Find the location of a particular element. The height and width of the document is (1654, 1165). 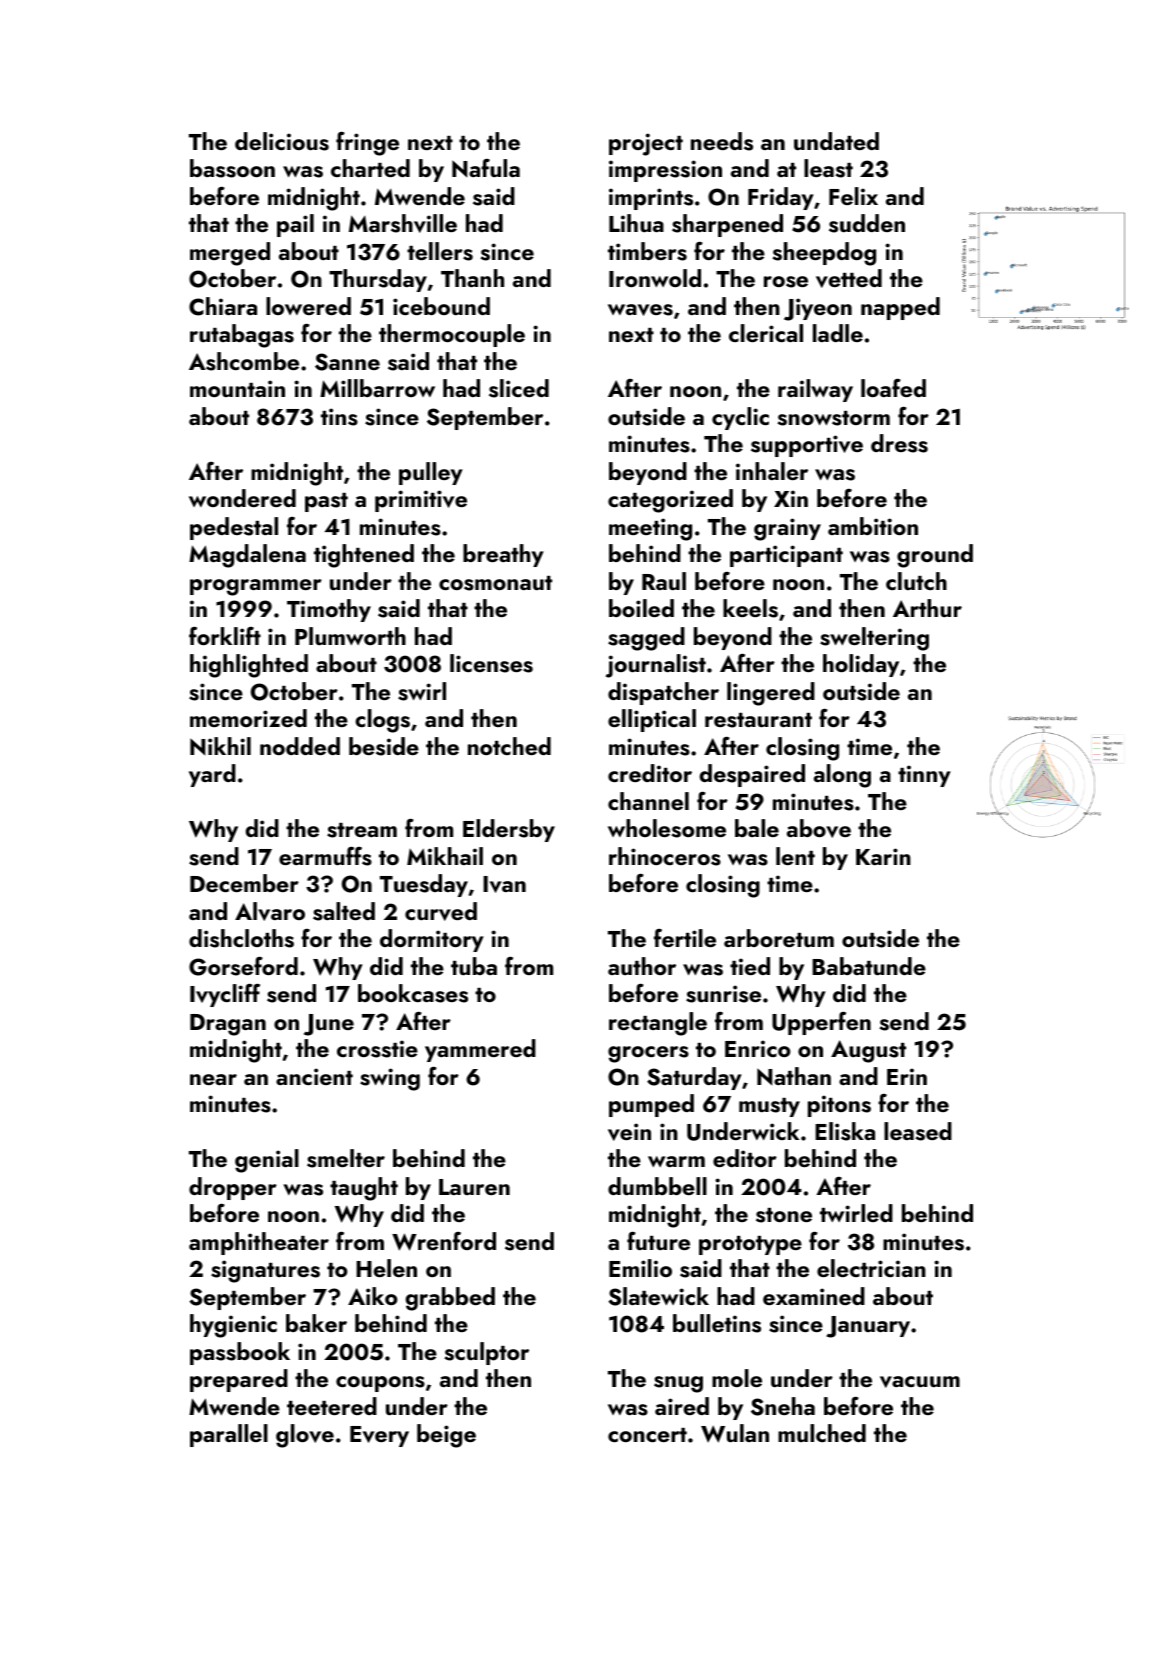

delicious is located at coordinates (282, 141).
